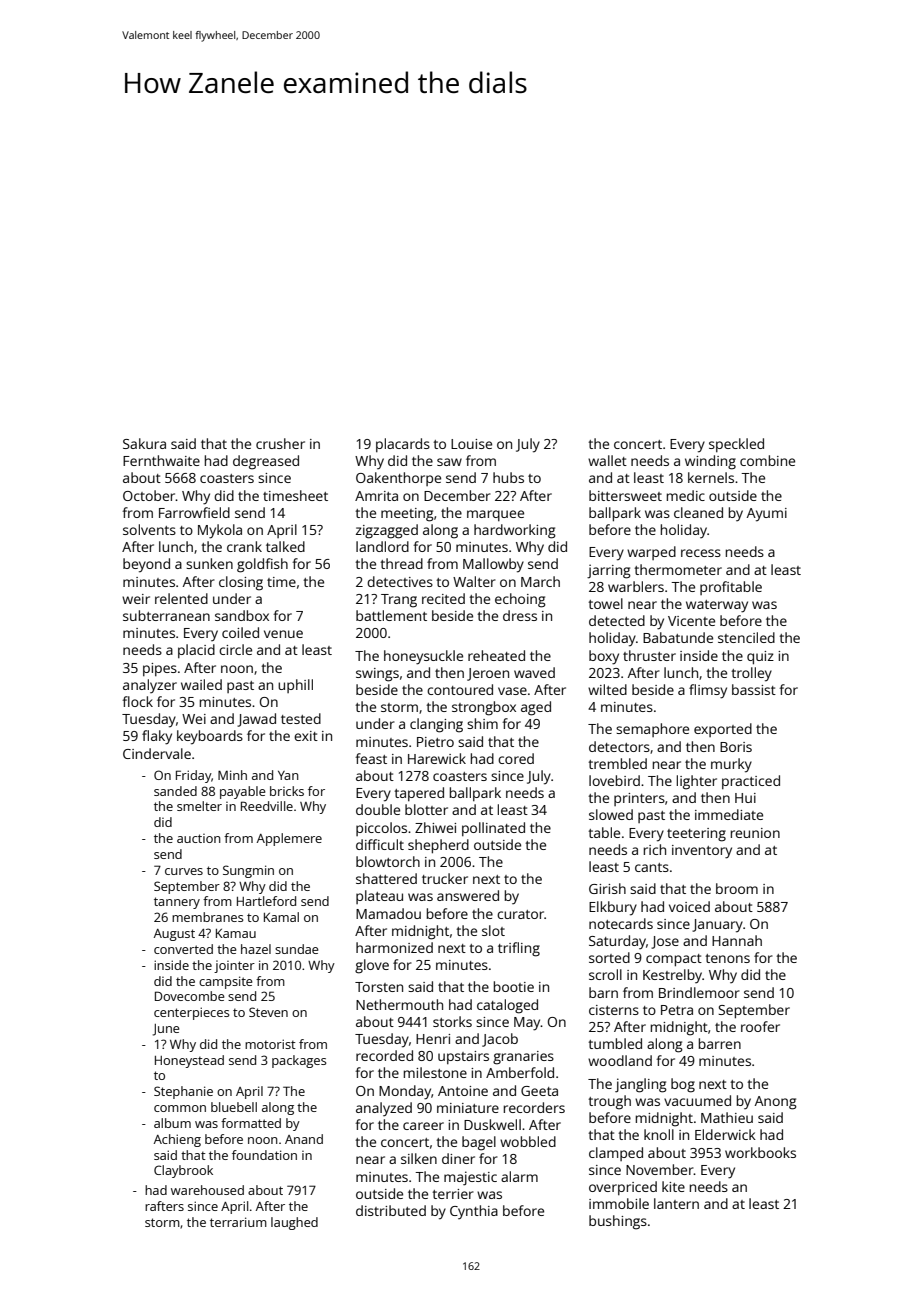  What do you see at coordinates (652, 730) in the screenshot?
I see `semaphore` at bounding box center [652, 730].
